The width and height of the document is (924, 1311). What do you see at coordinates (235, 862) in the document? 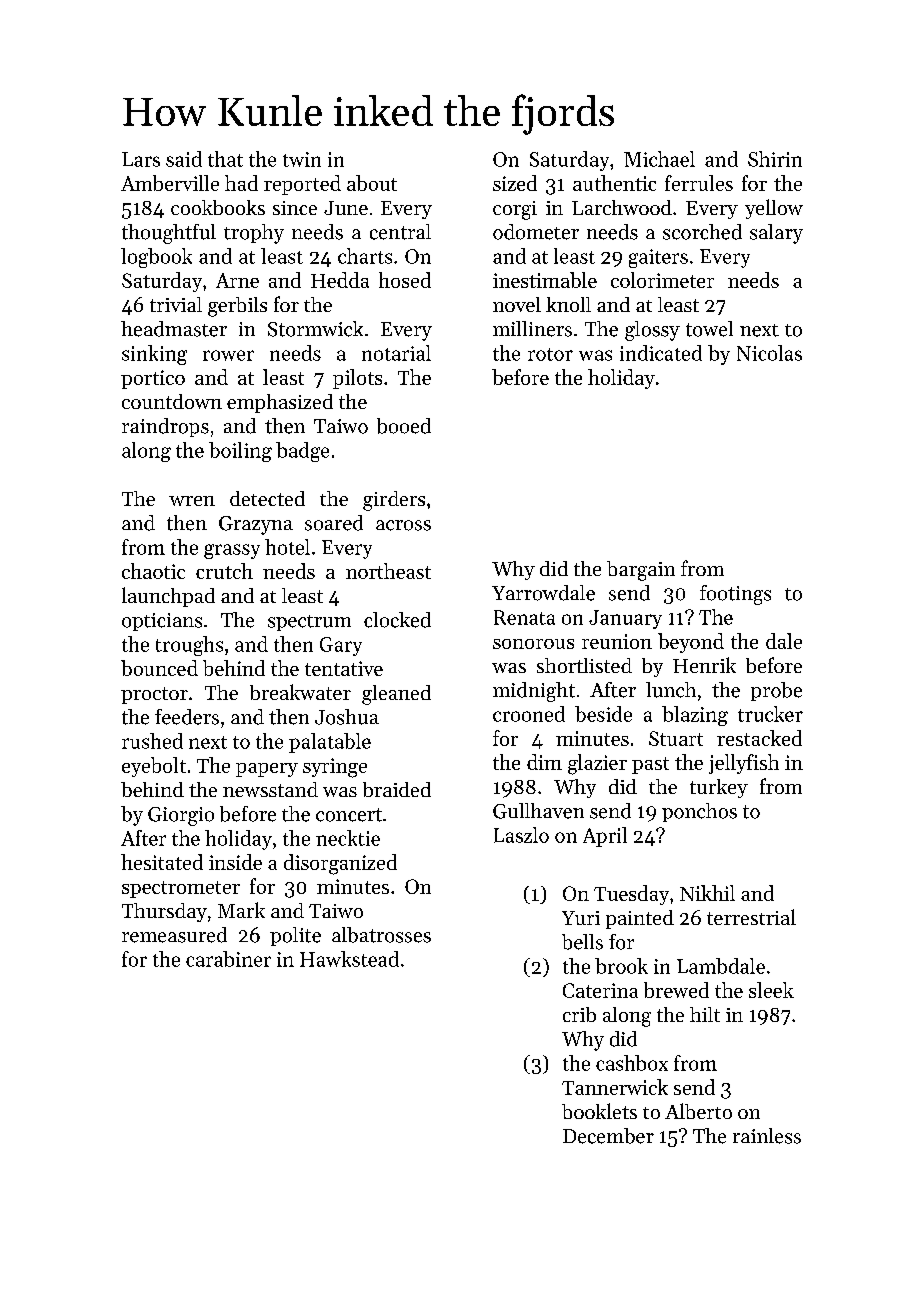
I see `inside` at bounding box center [235, 862].
